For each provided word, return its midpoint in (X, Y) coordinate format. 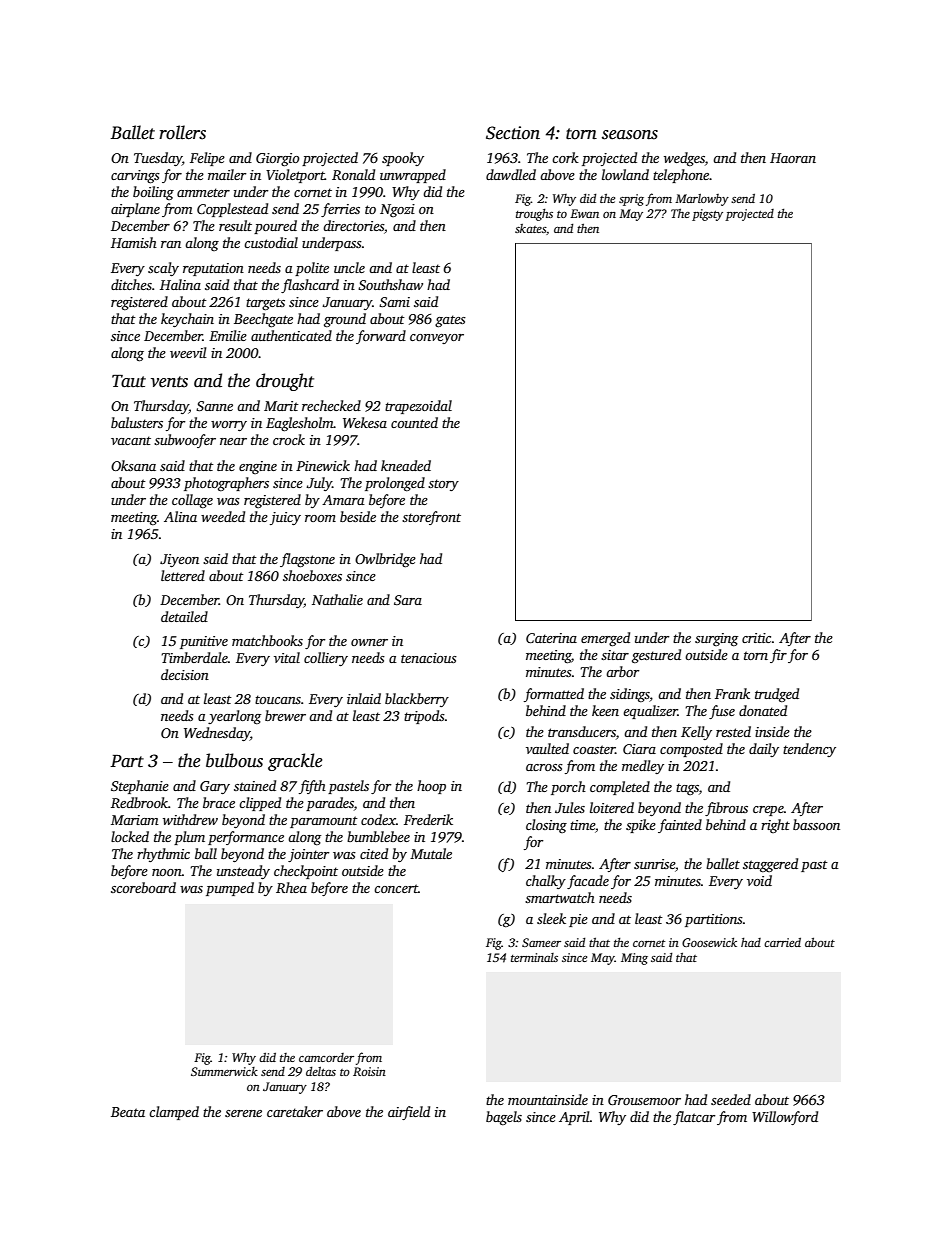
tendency (809, 750)
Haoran (793, 158)
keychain (187, 320)
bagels (504, 1118)
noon (167, 872)
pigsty (707, 215)
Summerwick (224, 1071)
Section (513, 133)
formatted (554, 695)
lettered (183, 575)
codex (378, 819)
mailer (227, 174)
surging (716, 640)
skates (530, 228)
